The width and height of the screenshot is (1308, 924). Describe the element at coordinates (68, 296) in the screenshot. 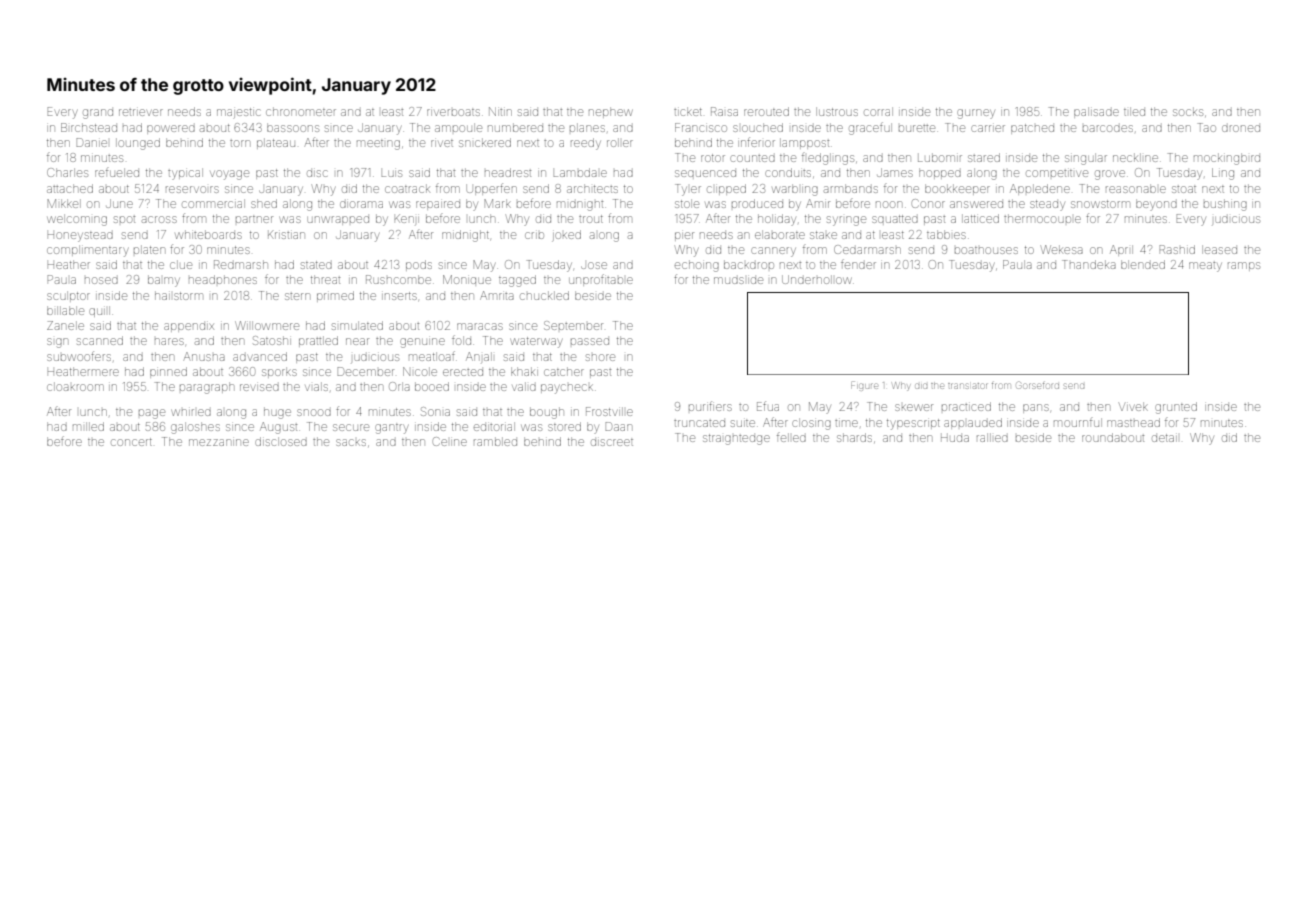

I see `sculptor` at that location.
